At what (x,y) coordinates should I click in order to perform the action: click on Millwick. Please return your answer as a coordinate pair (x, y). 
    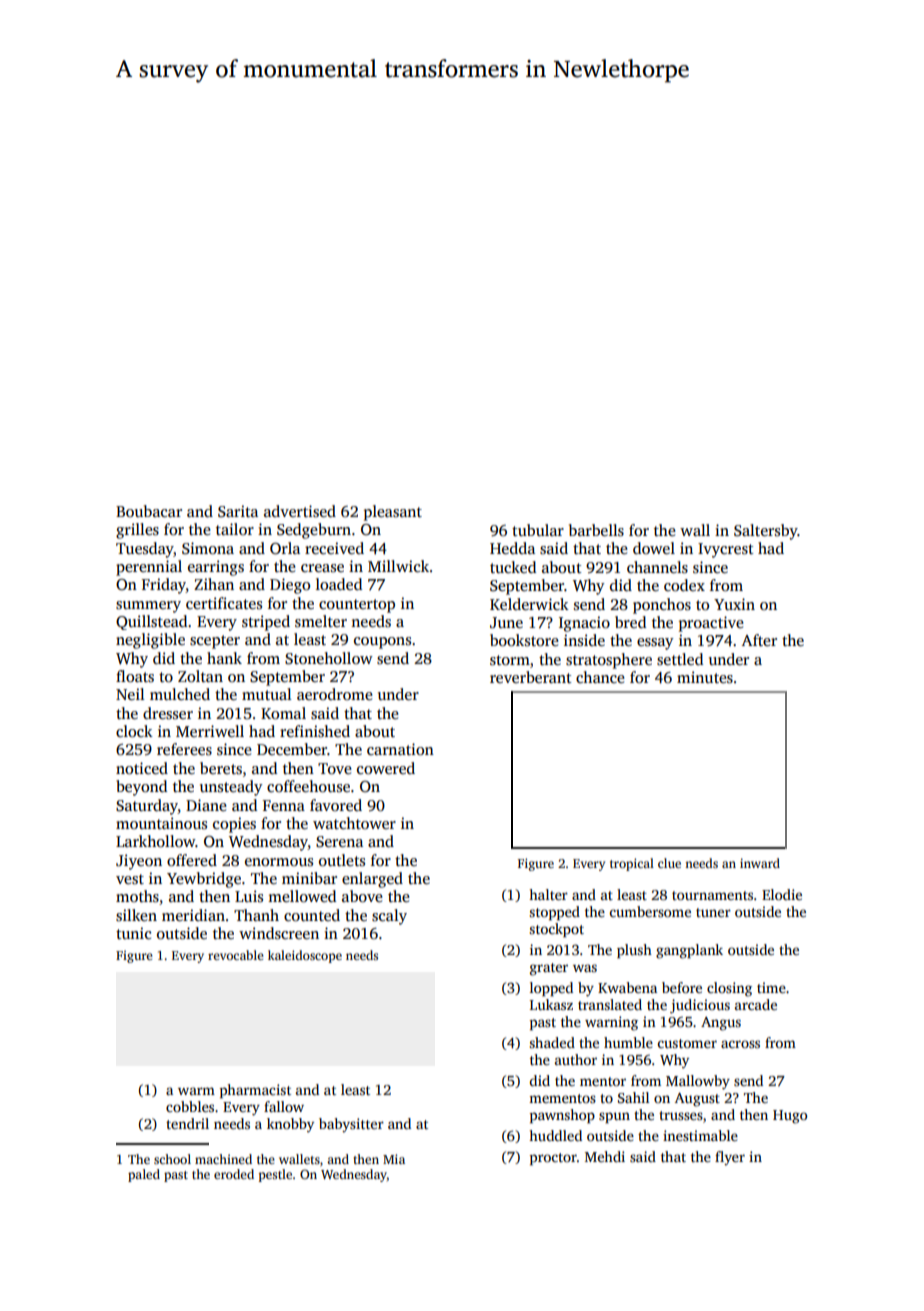
    Looking at the image, I should click on (398, 566).
